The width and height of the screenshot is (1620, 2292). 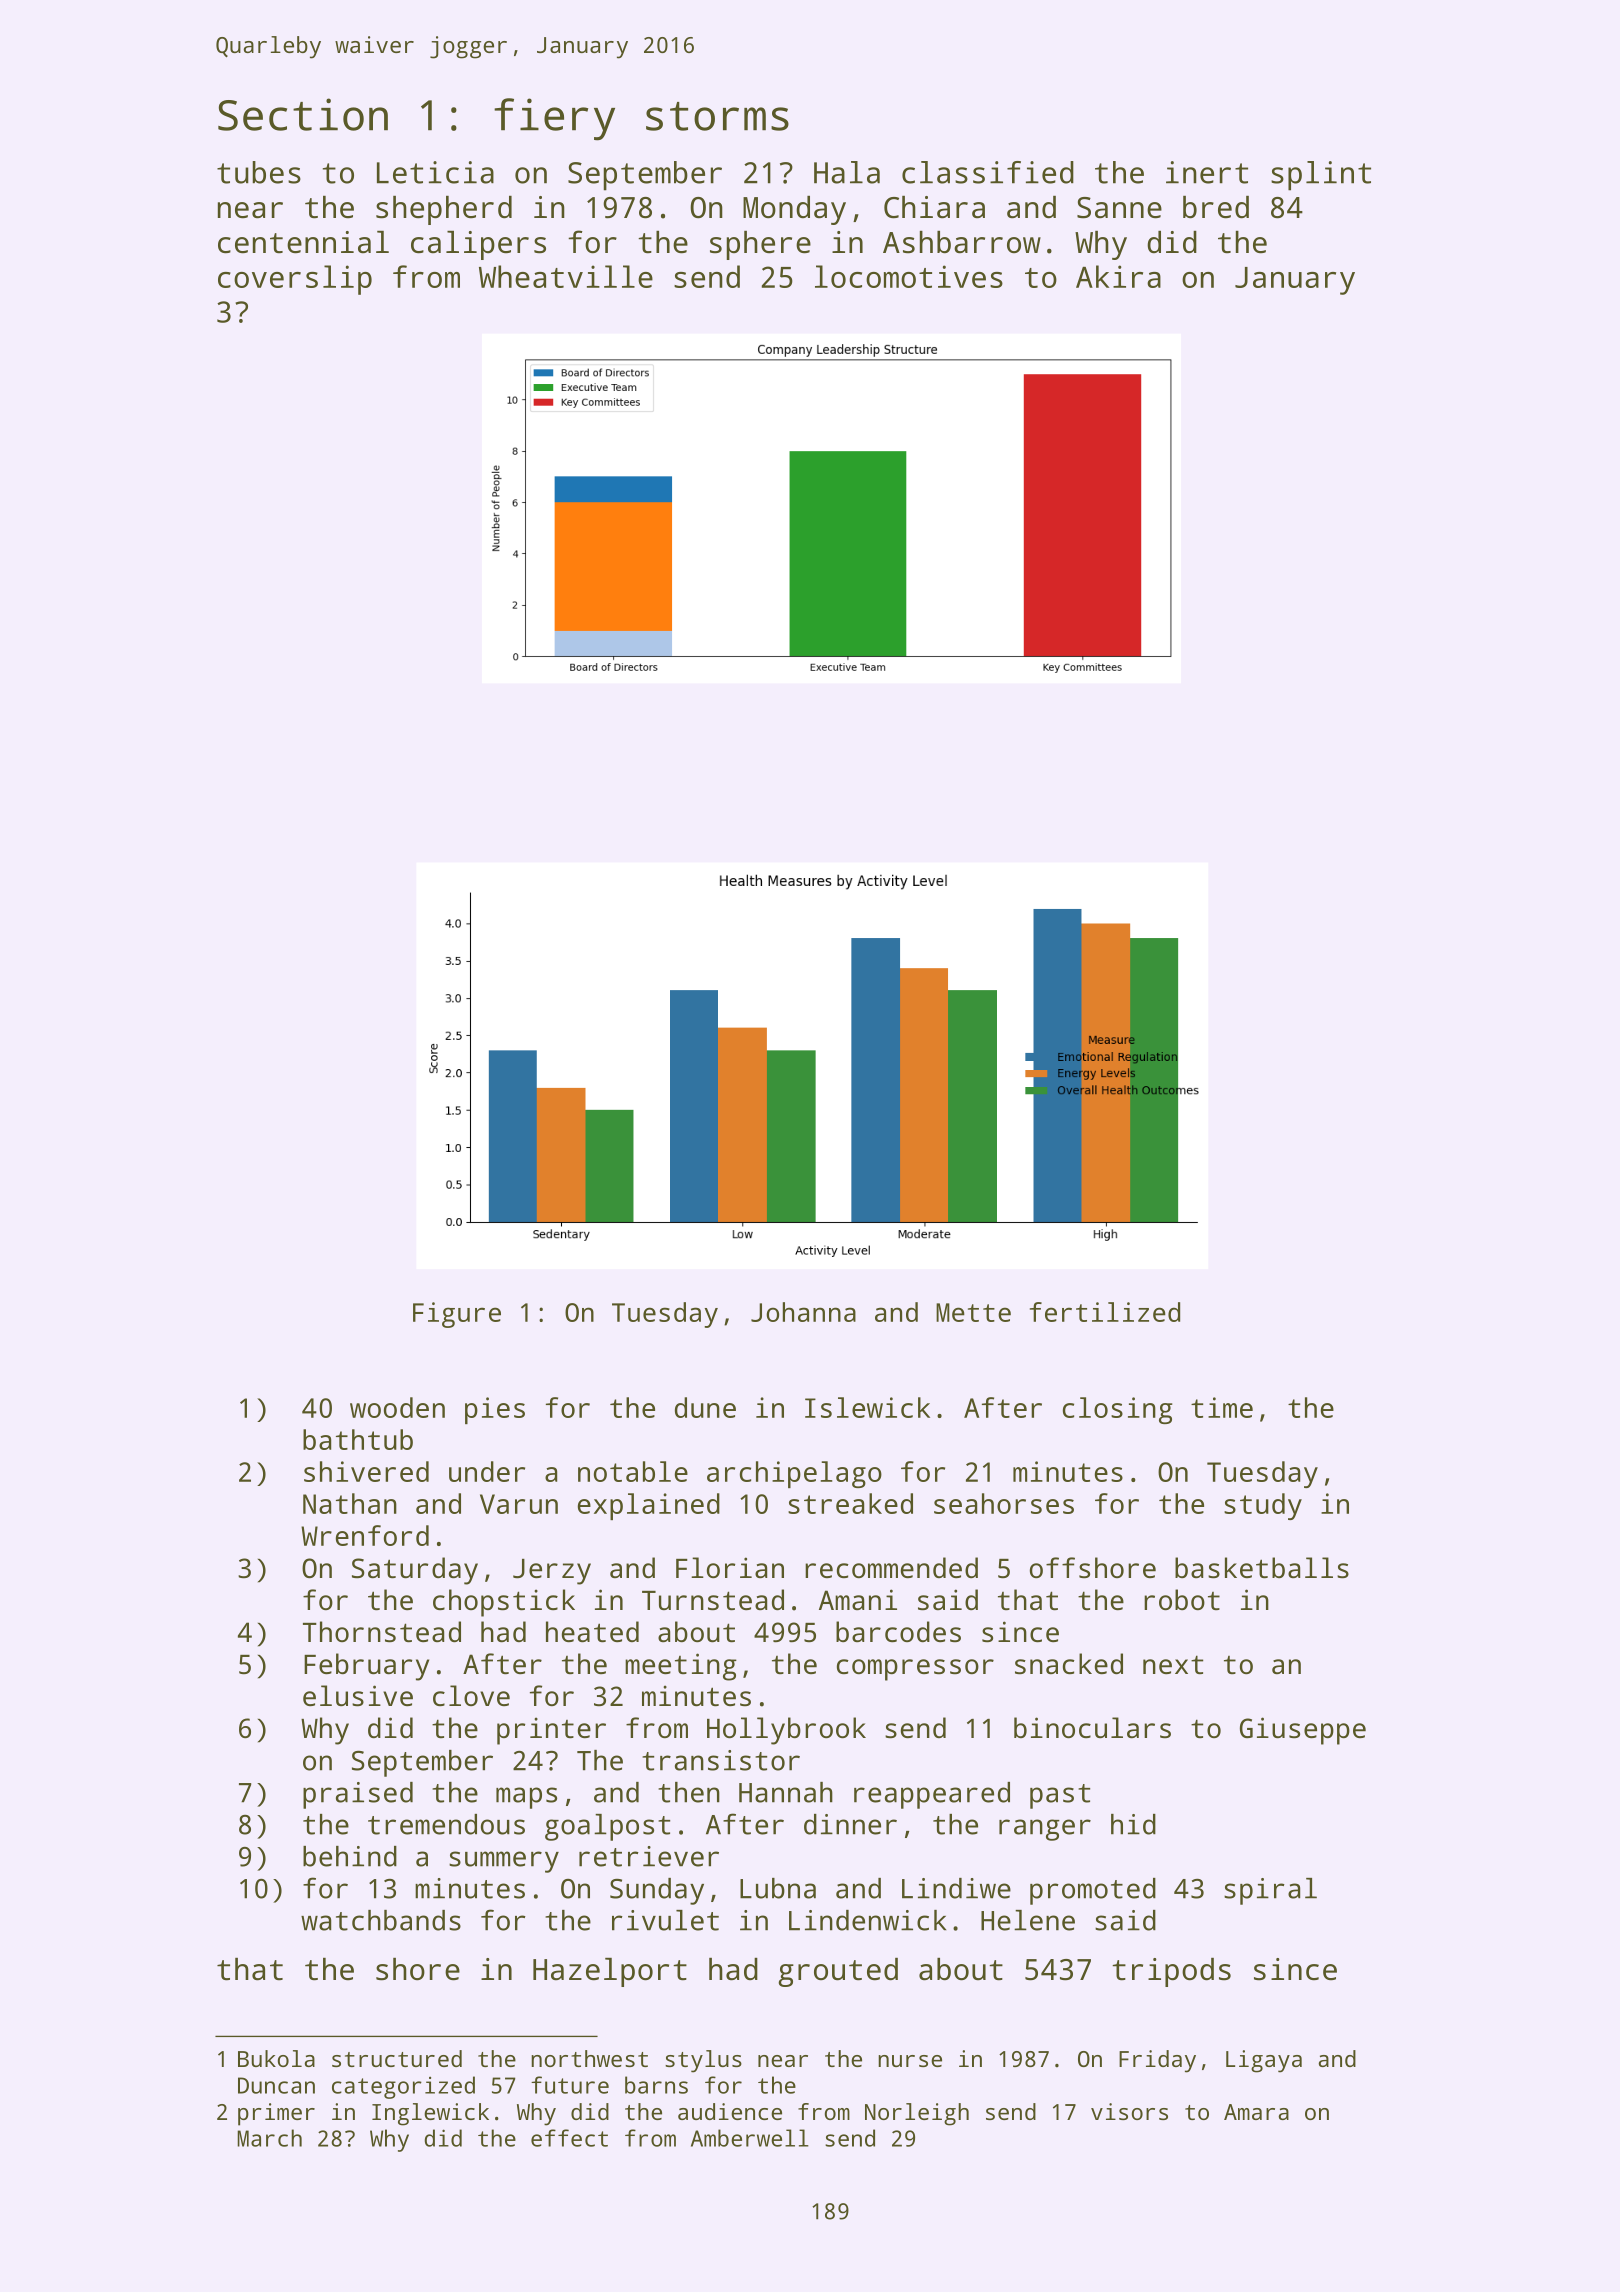 What do you see at coordinates (358, 1795) in the screenshot?
I see `praised` at bounding box center [358, 1795].
